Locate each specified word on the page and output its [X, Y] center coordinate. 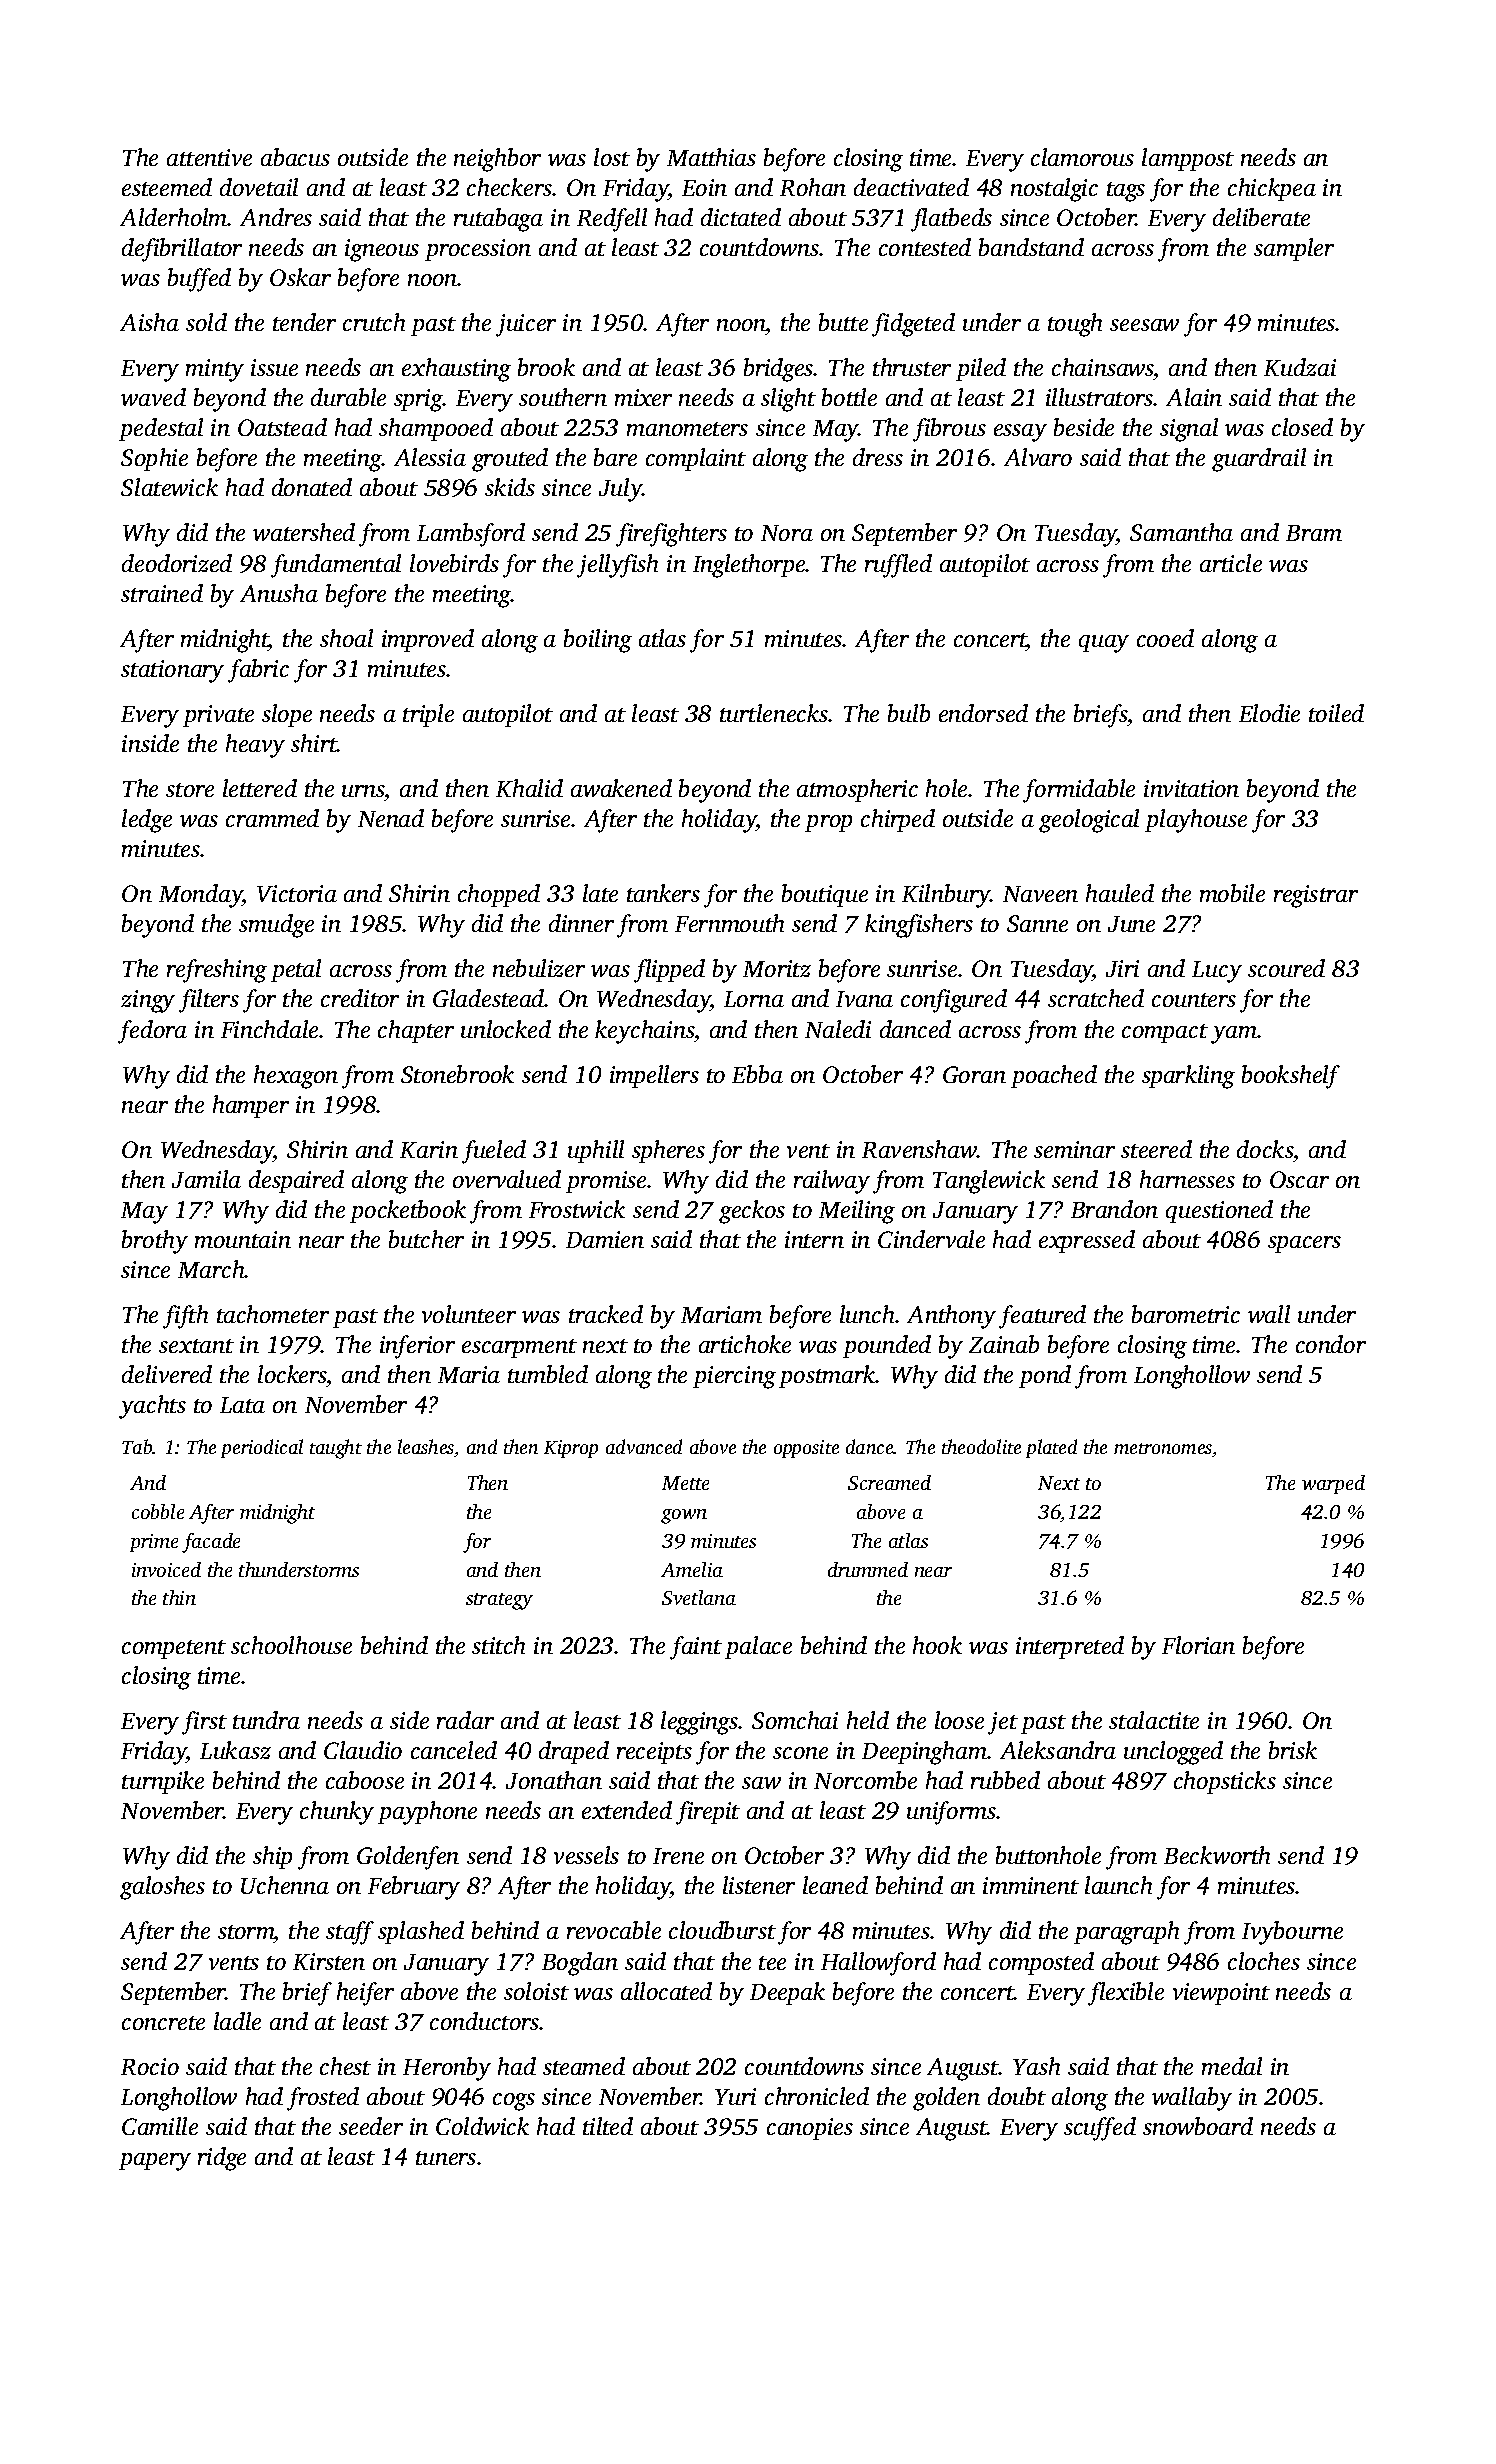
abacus [295, 157]
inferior [417, 1347]
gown [684, 1516]
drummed [868, 1569]
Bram [1314, 533]
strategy [499, 1601]
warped [1333, 1484]
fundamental [336, 566]
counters [1194, 1000]
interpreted [1070, 1647]
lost [612, 157]
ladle [237, 2021]
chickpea [1272, 189]
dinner [581, 923]
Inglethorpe [749, 566]
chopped [499, 895]
